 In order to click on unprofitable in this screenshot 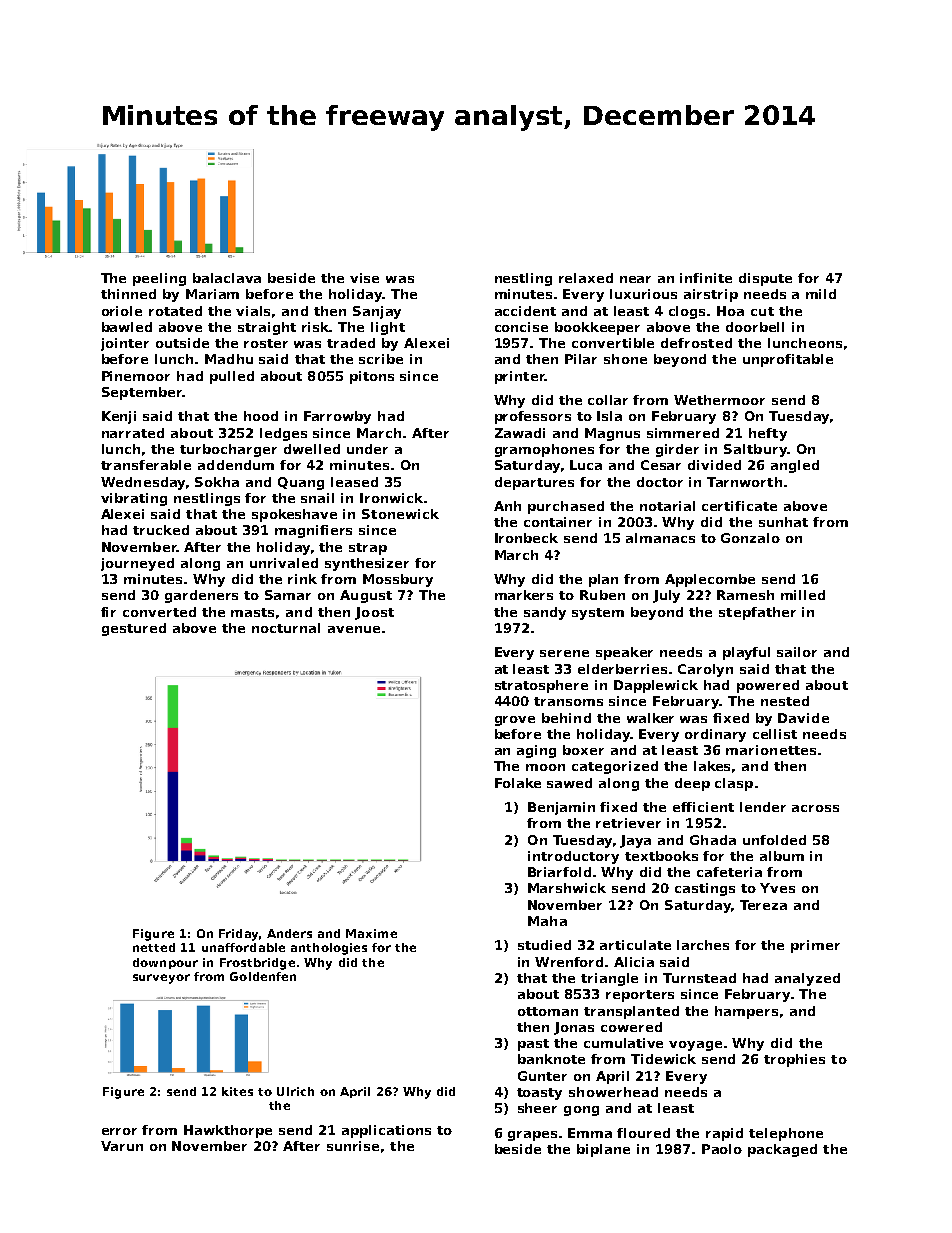, I will do `click(788, 360)`.
